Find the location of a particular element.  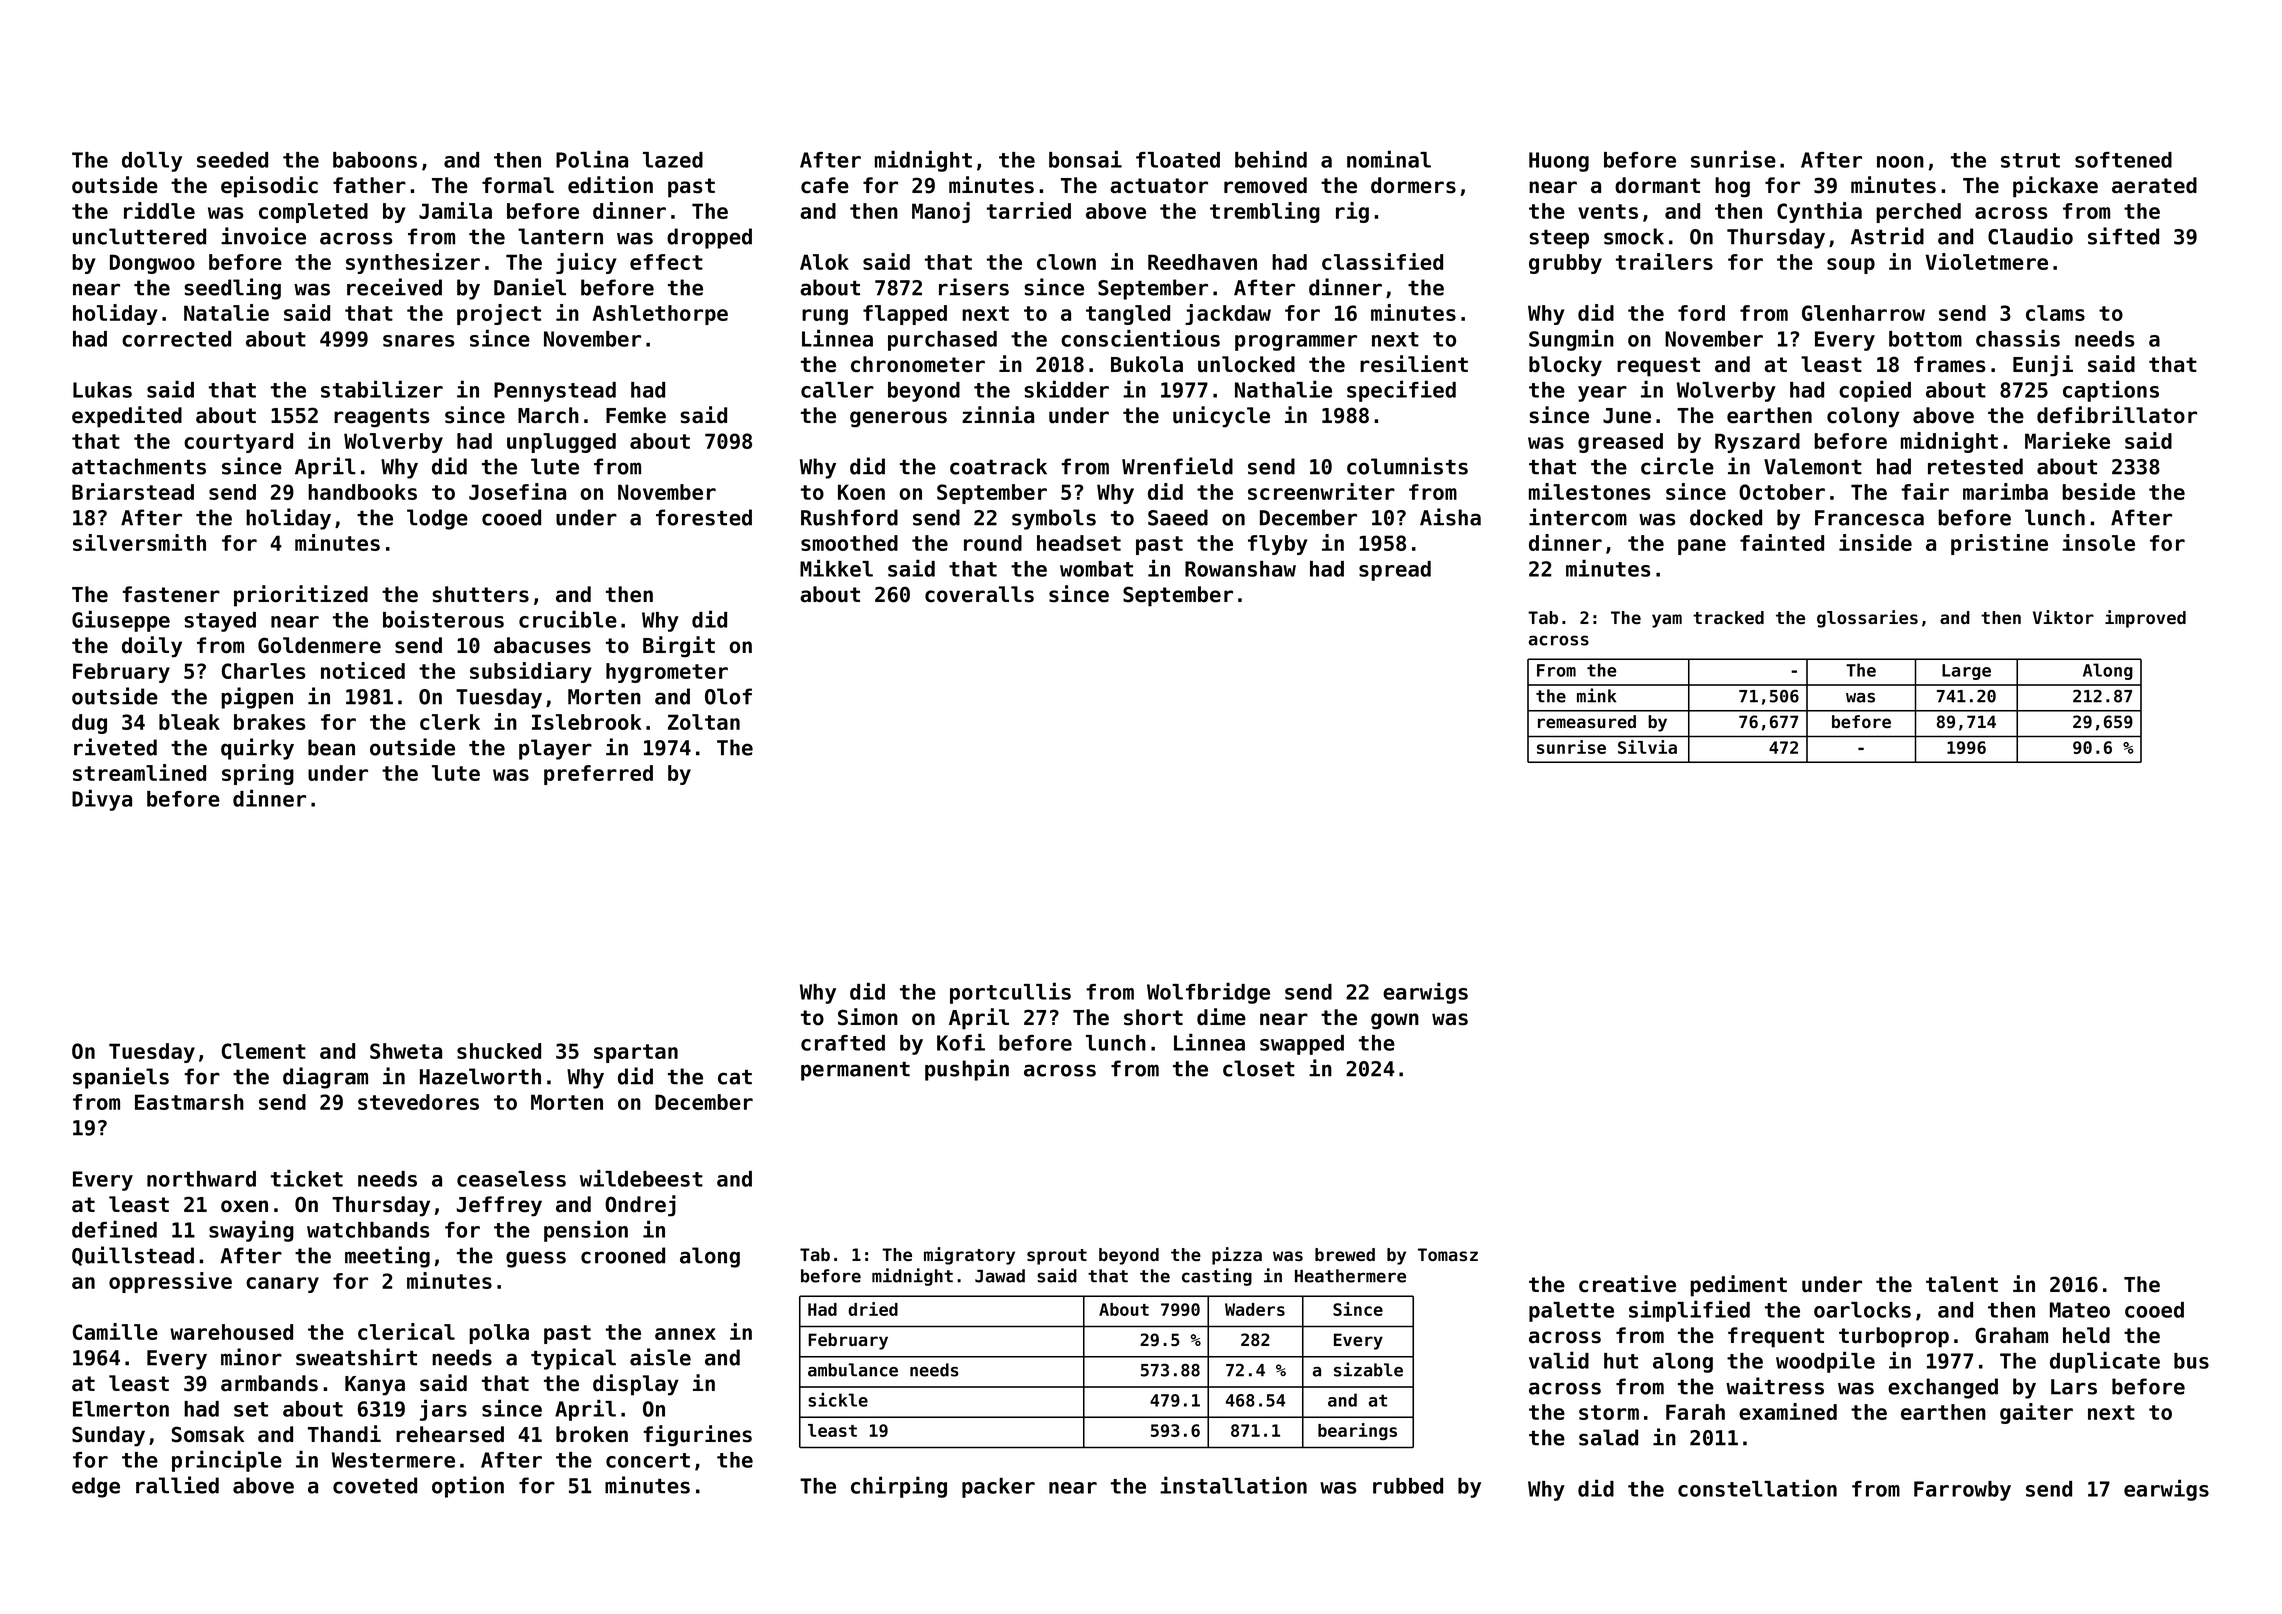

inside is located at coordinates (1875, 542).
